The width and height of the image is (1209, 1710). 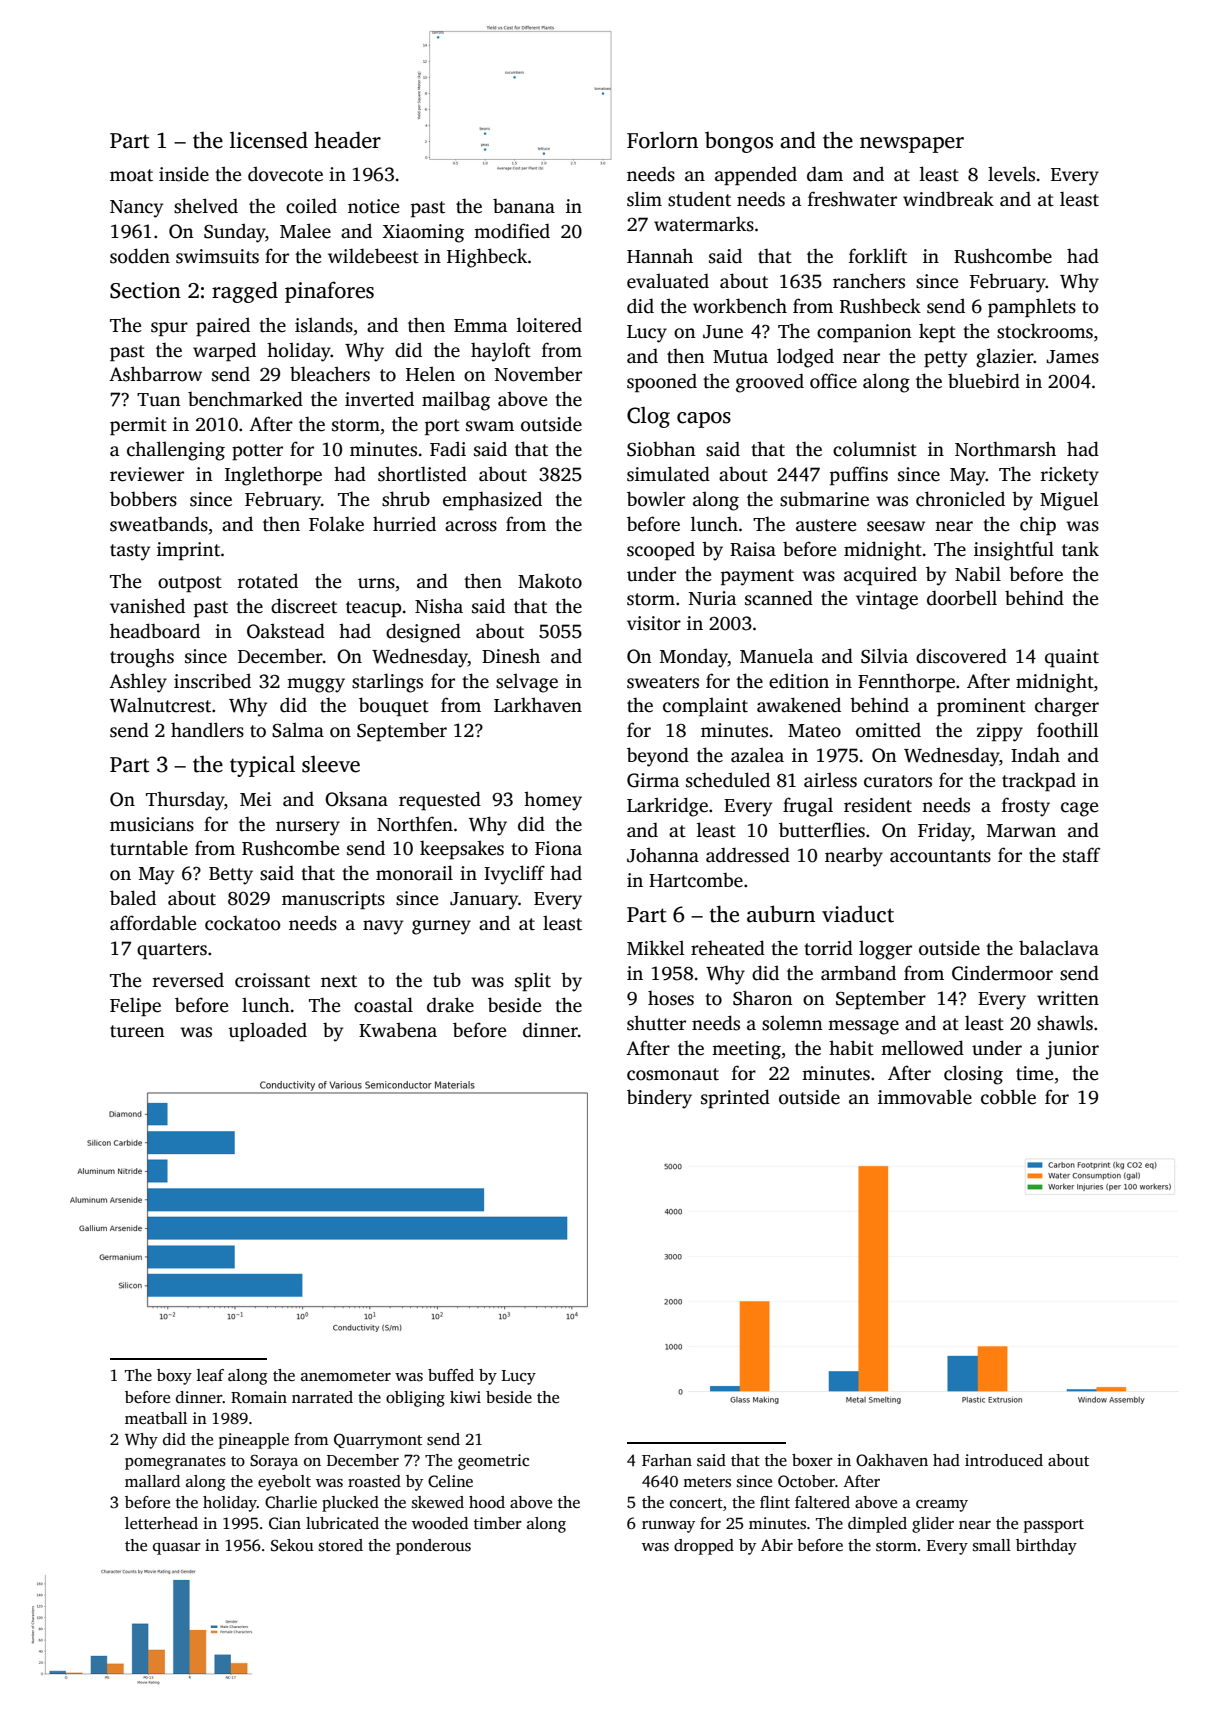 I want to click on Abir, so click(x=777, y=1545).
